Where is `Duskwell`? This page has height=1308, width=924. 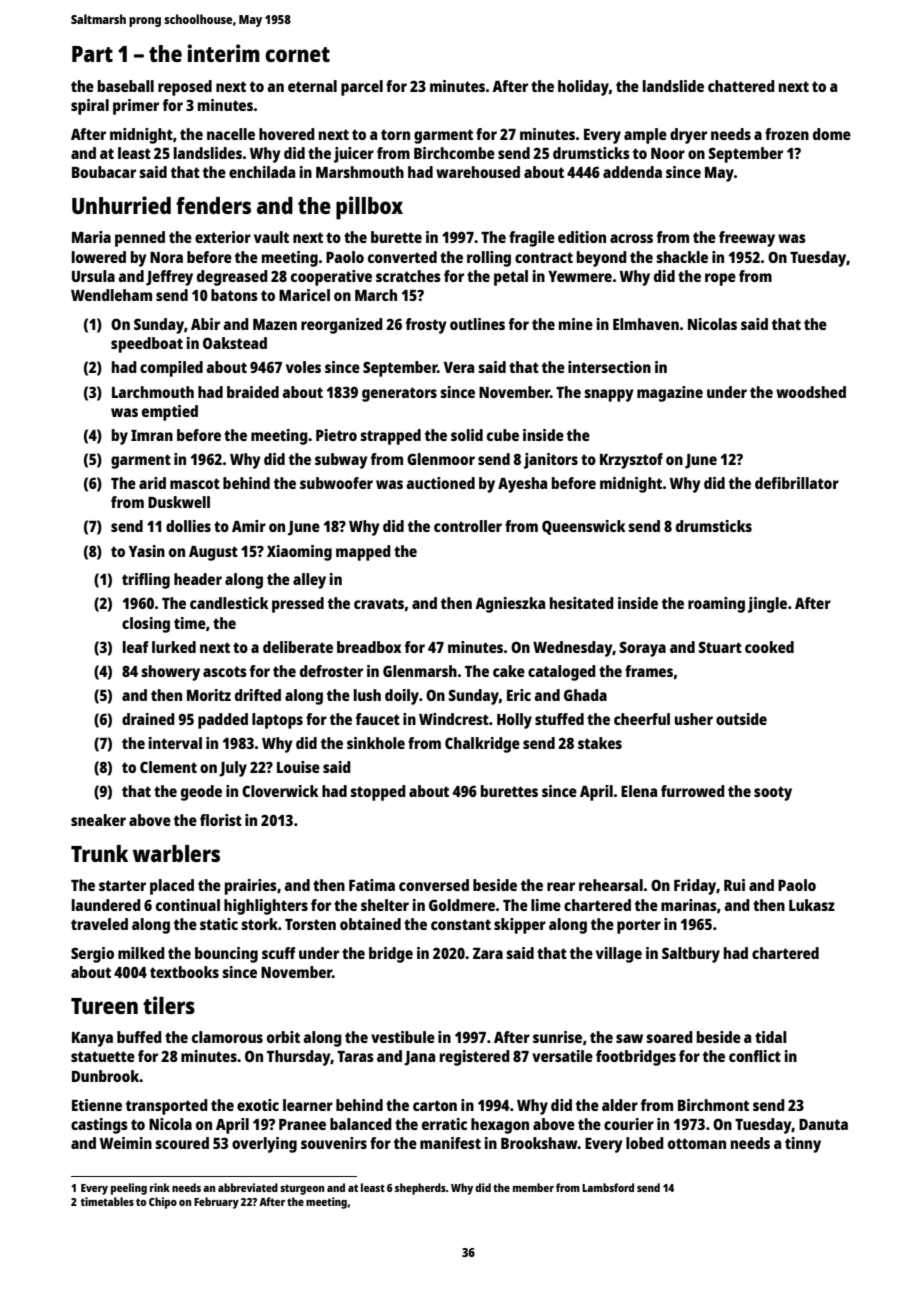 Duskwell is located at coordinates (179, 502).
